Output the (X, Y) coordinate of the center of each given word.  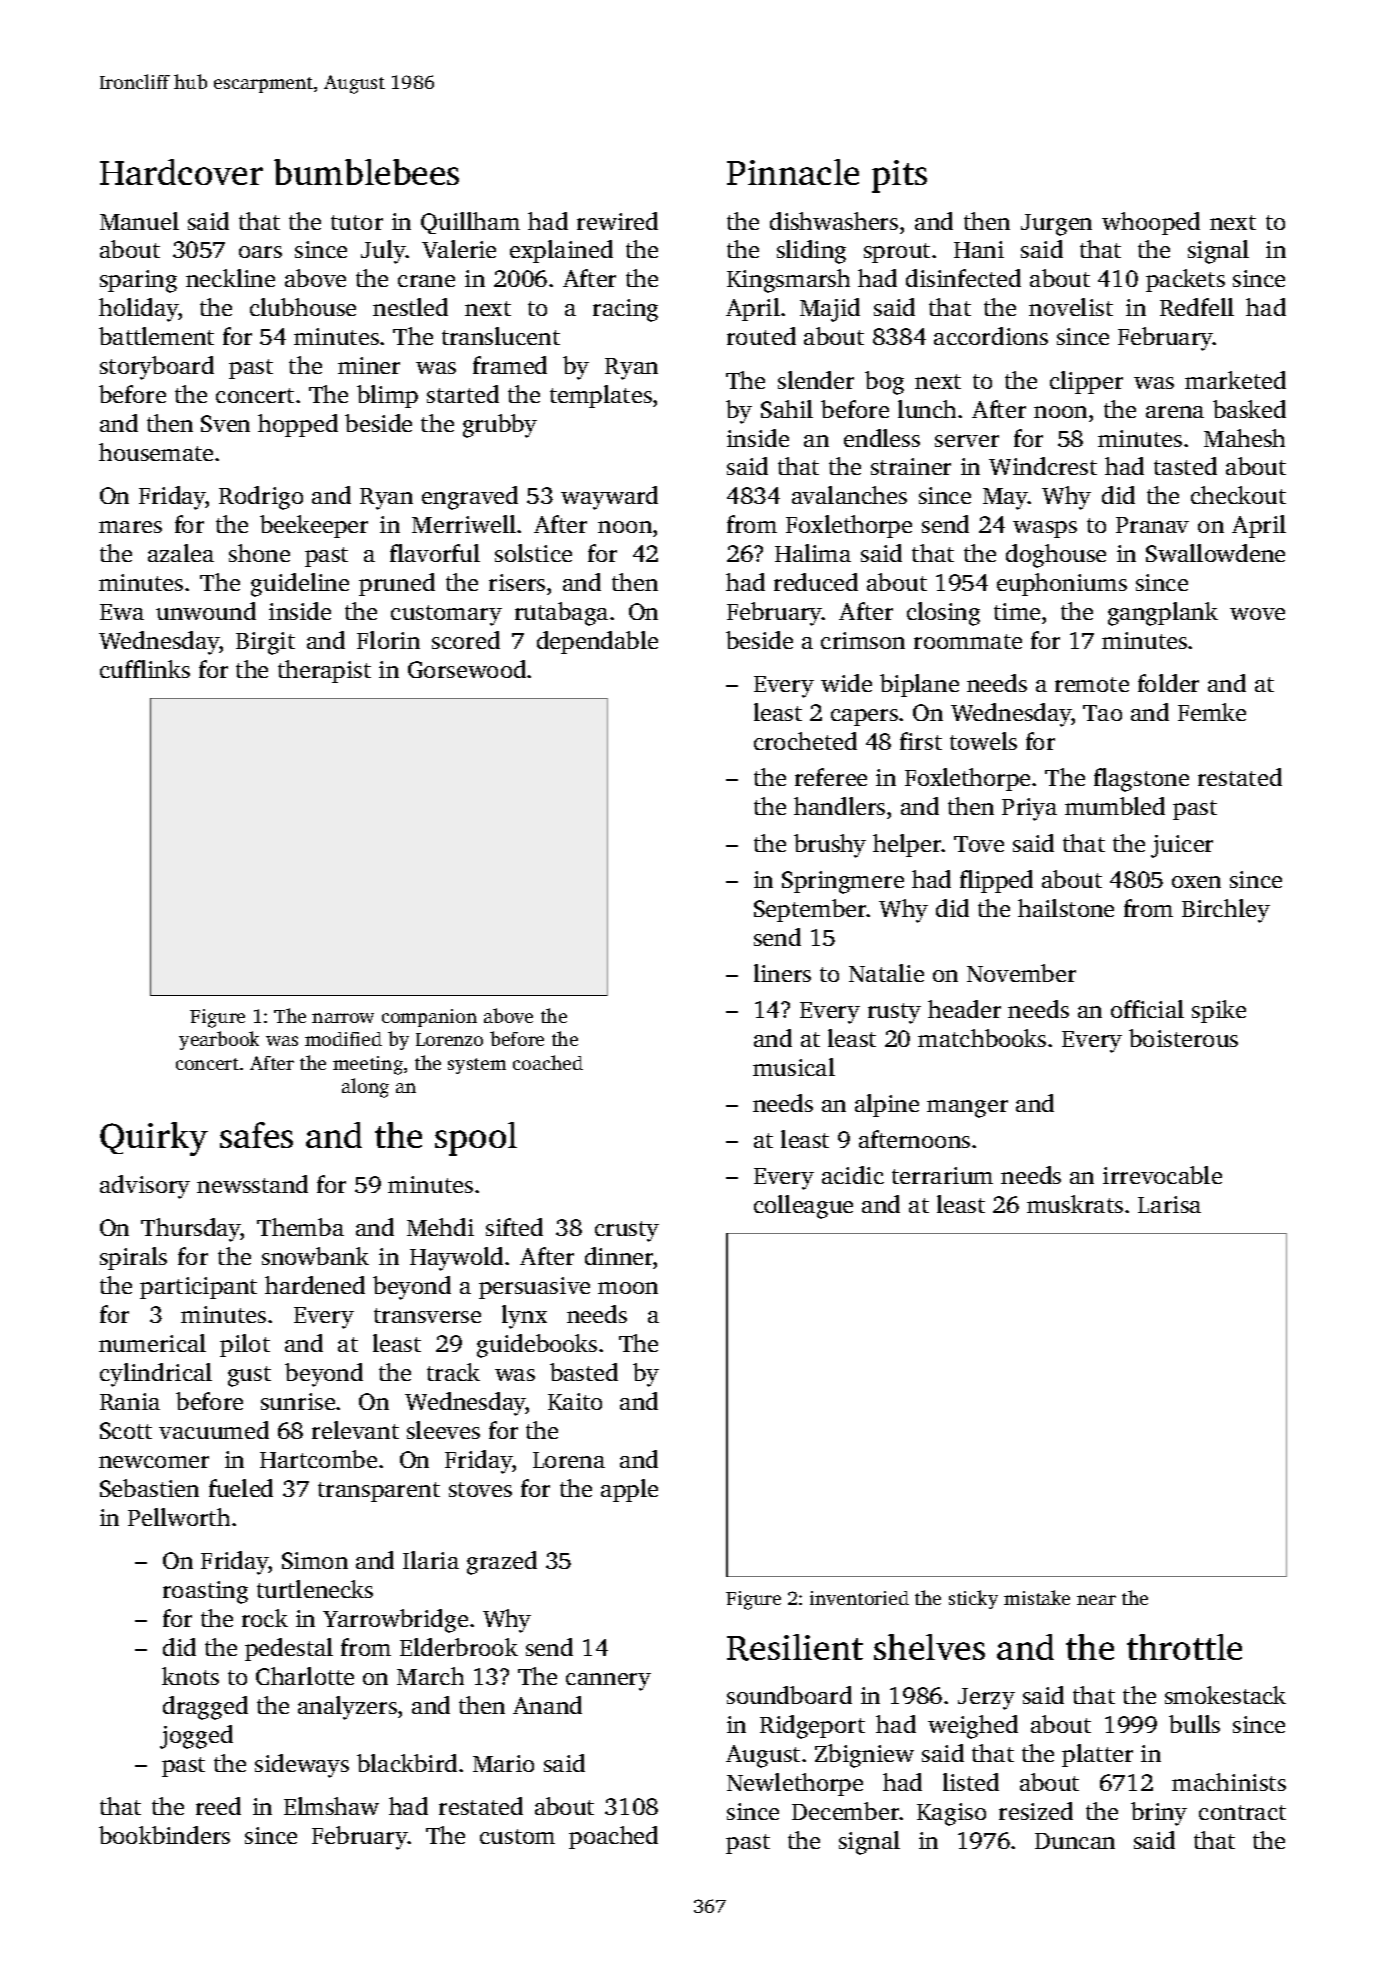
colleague (803, 1207)
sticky (973, 1599)
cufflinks (145, 669)
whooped (1151, 223)
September (810, 910)
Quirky (154, 1139)
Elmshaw (331, 1806)
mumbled (1115, 806)
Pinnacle (793, 172)
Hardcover (181, 172)
